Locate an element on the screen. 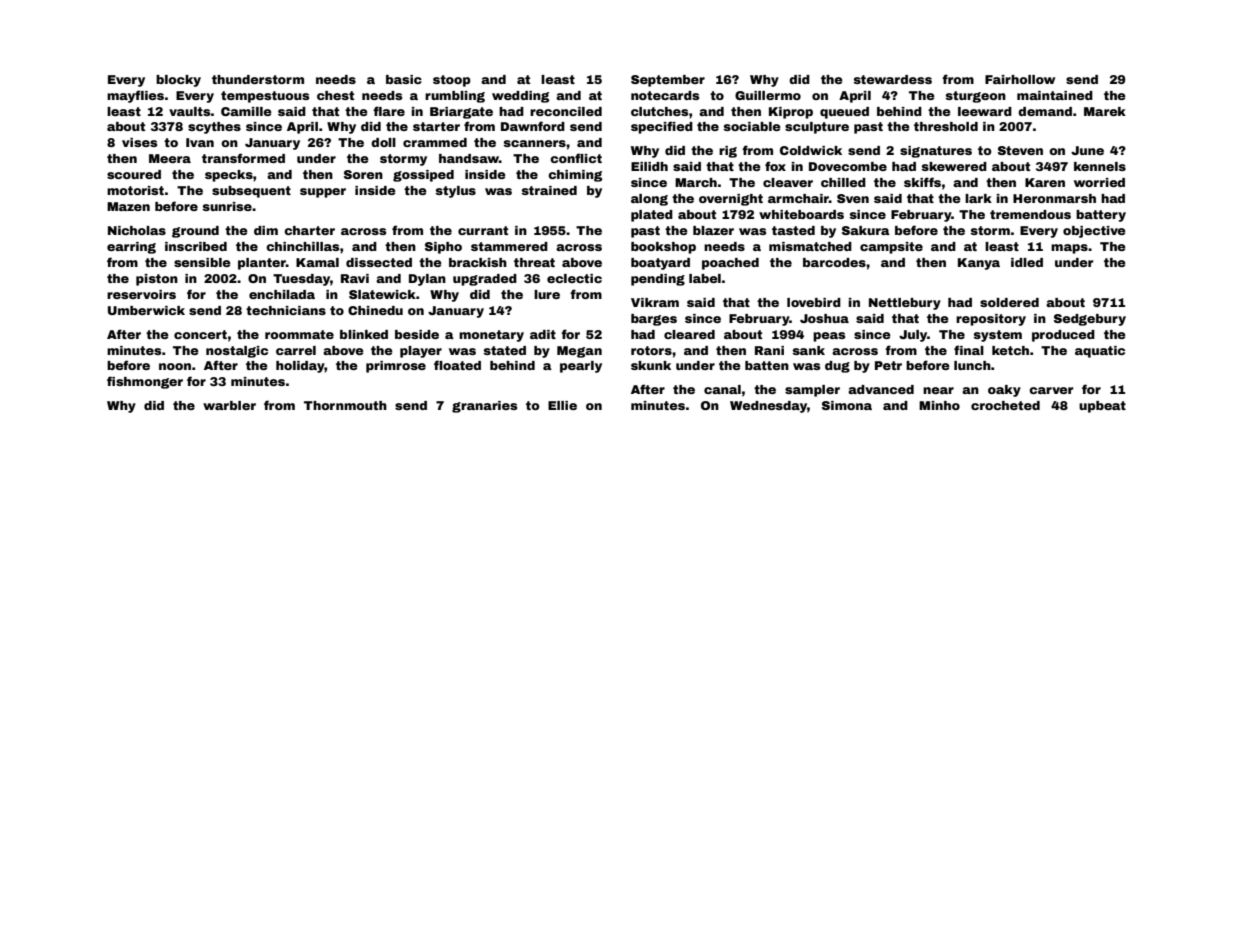 The height and width of the screenshot is (952, 1233). Vikram is located at coordinates (655, 302).
